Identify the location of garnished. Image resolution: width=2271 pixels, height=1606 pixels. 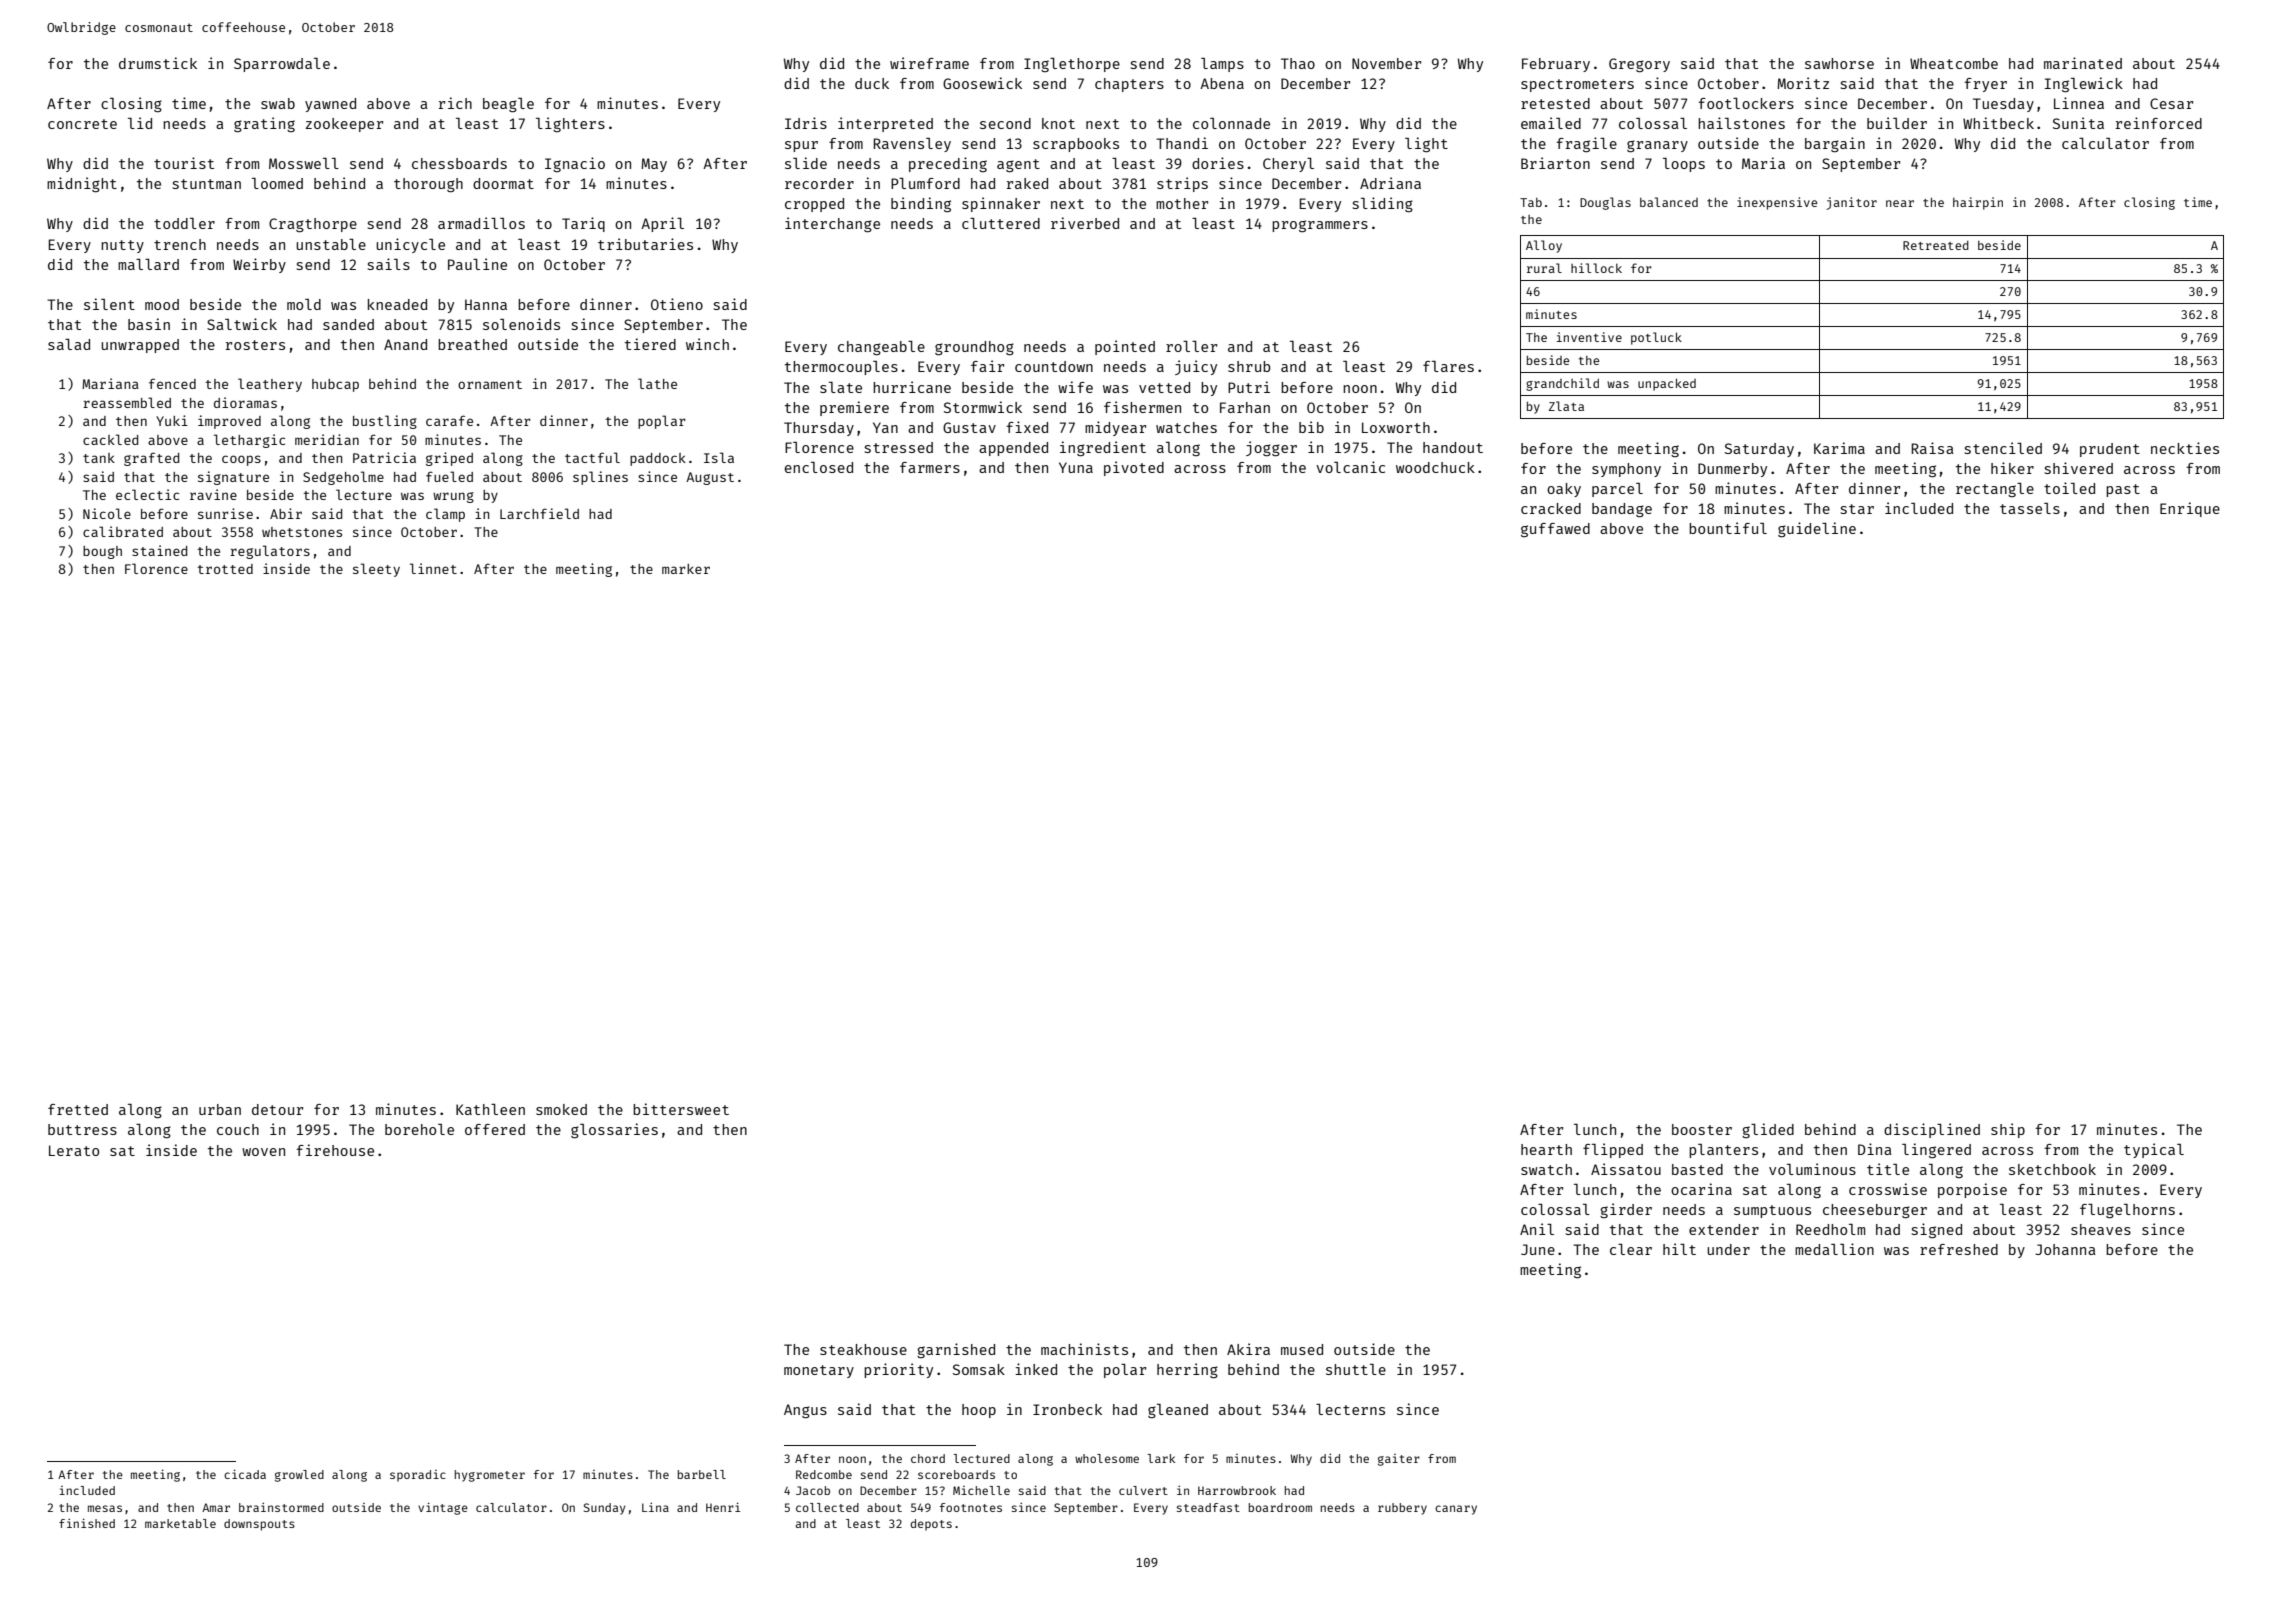
(956, 1350).
